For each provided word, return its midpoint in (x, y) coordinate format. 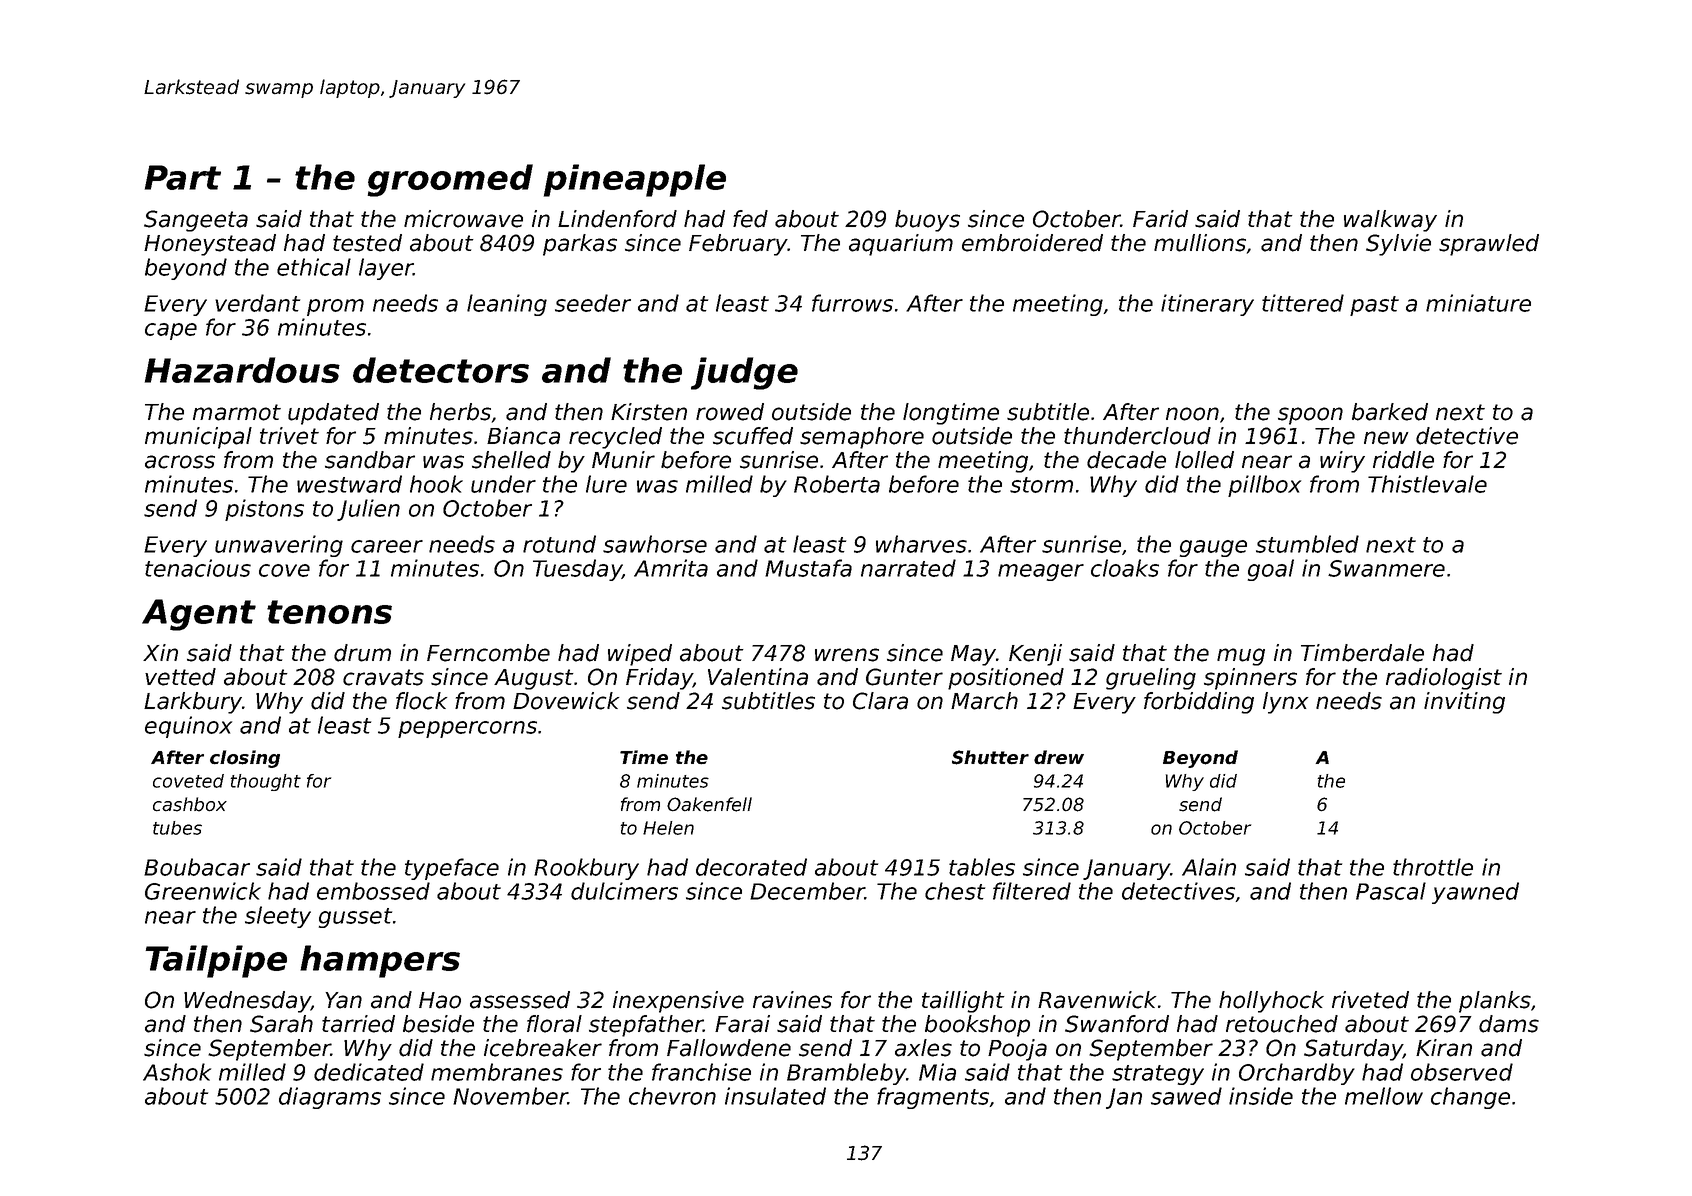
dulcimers (624, 891)
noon (1192, 414)
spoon (1310, 416)
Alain (1209, 867)
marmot (237, 412)
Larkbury (193, 703)
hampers (380, 961)
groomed (450, 180)
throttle (1433, 867)
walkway (1390, 221)
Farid (1160, 219)
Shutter (990, 757)
